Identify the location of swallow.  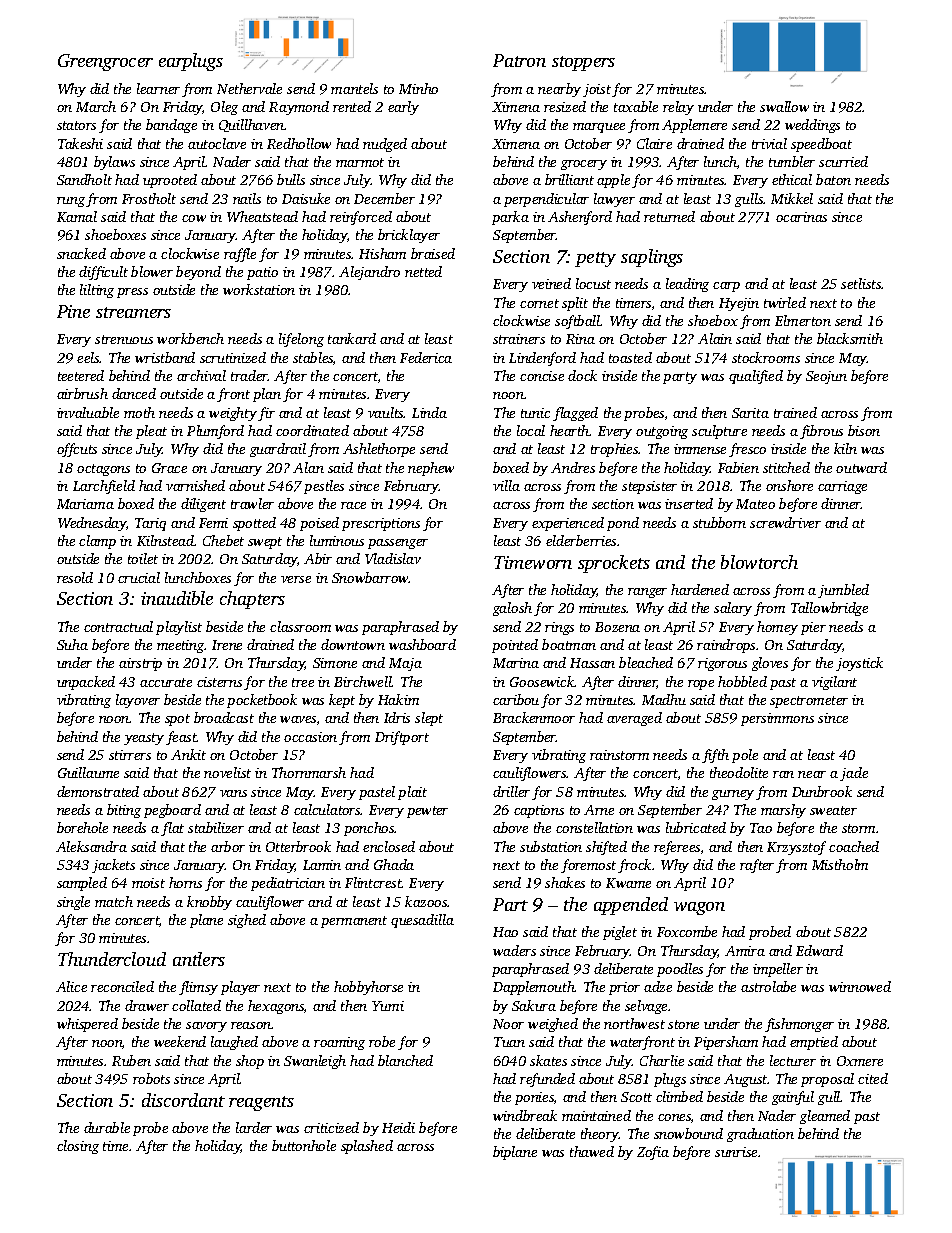
(784, 106).
